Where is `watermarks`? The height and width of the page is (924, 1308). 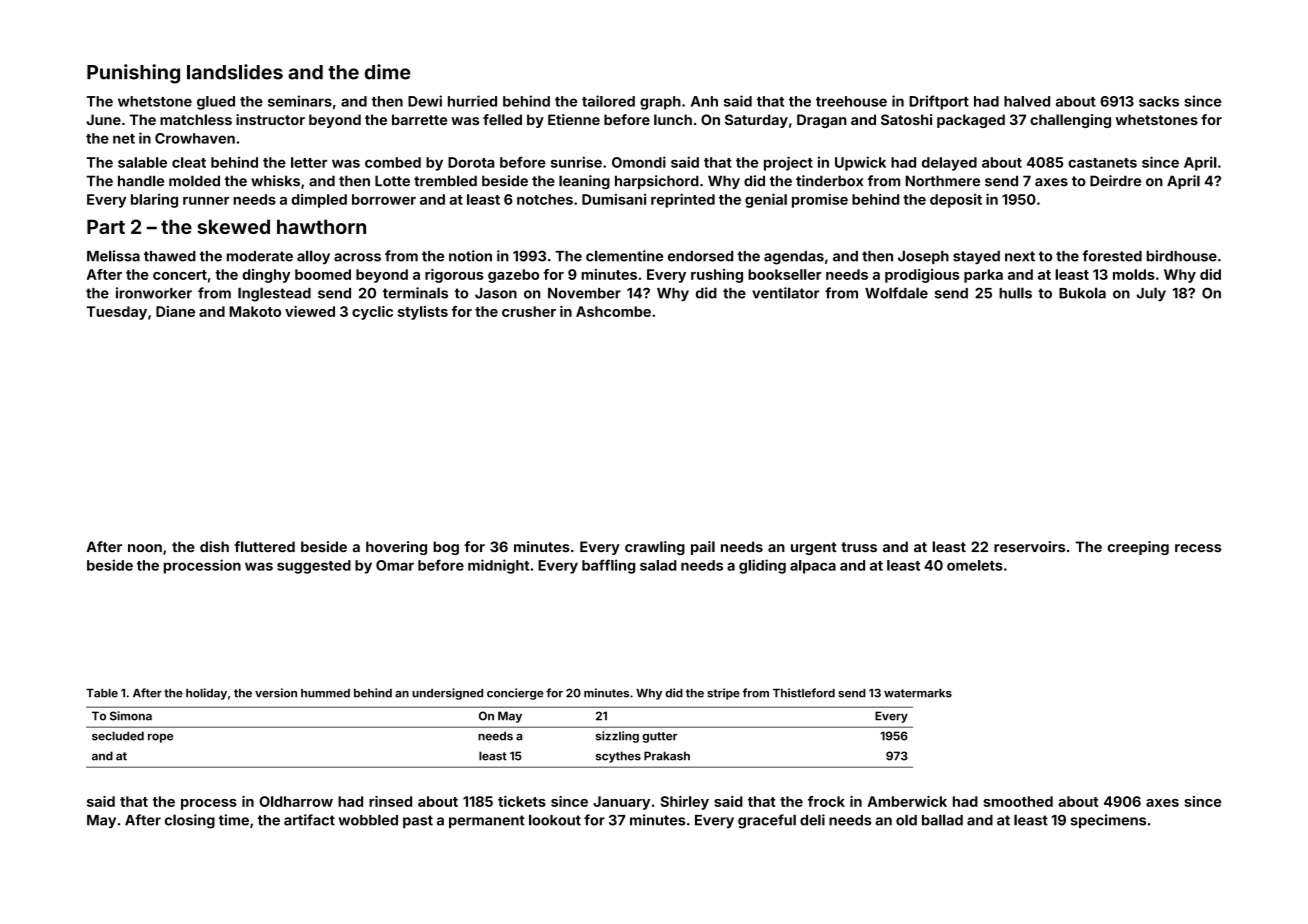
watermarks is located at coordinates (918, 693).
